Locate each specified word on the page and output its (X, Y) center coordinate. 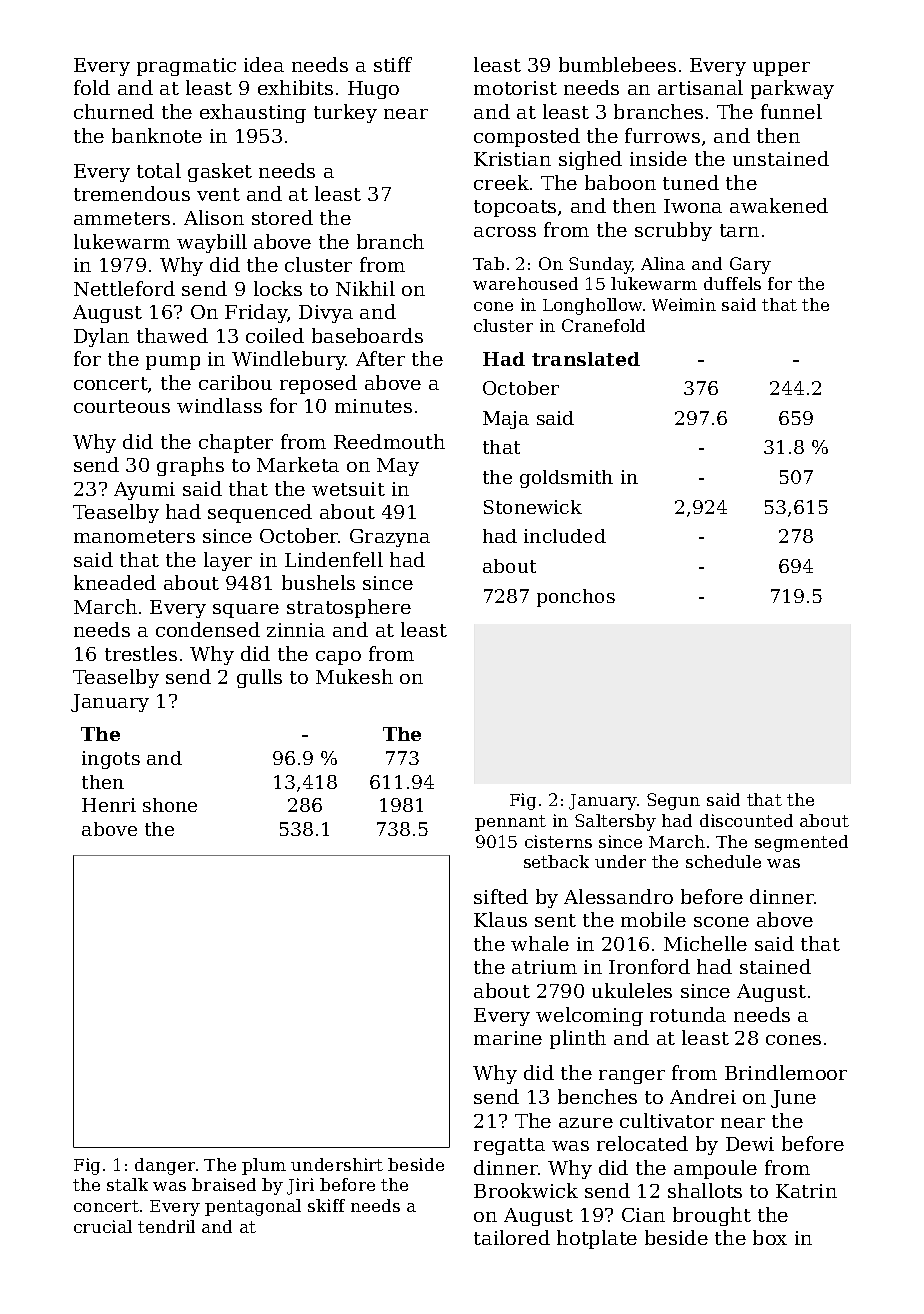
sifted (501, 896)
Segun (673, 801)
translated (586, 359)
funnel (791, 111)
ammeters (122, 218)
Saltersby (615, 822)
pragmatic (186, 67)
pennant (510, 823)
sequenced (260, 513)
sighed (590, 160)
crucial (103, 1226)
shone (170, 805)
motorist (515, 88)
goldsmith (566, 479)
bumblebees (617, 64)
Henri (109, 805)
